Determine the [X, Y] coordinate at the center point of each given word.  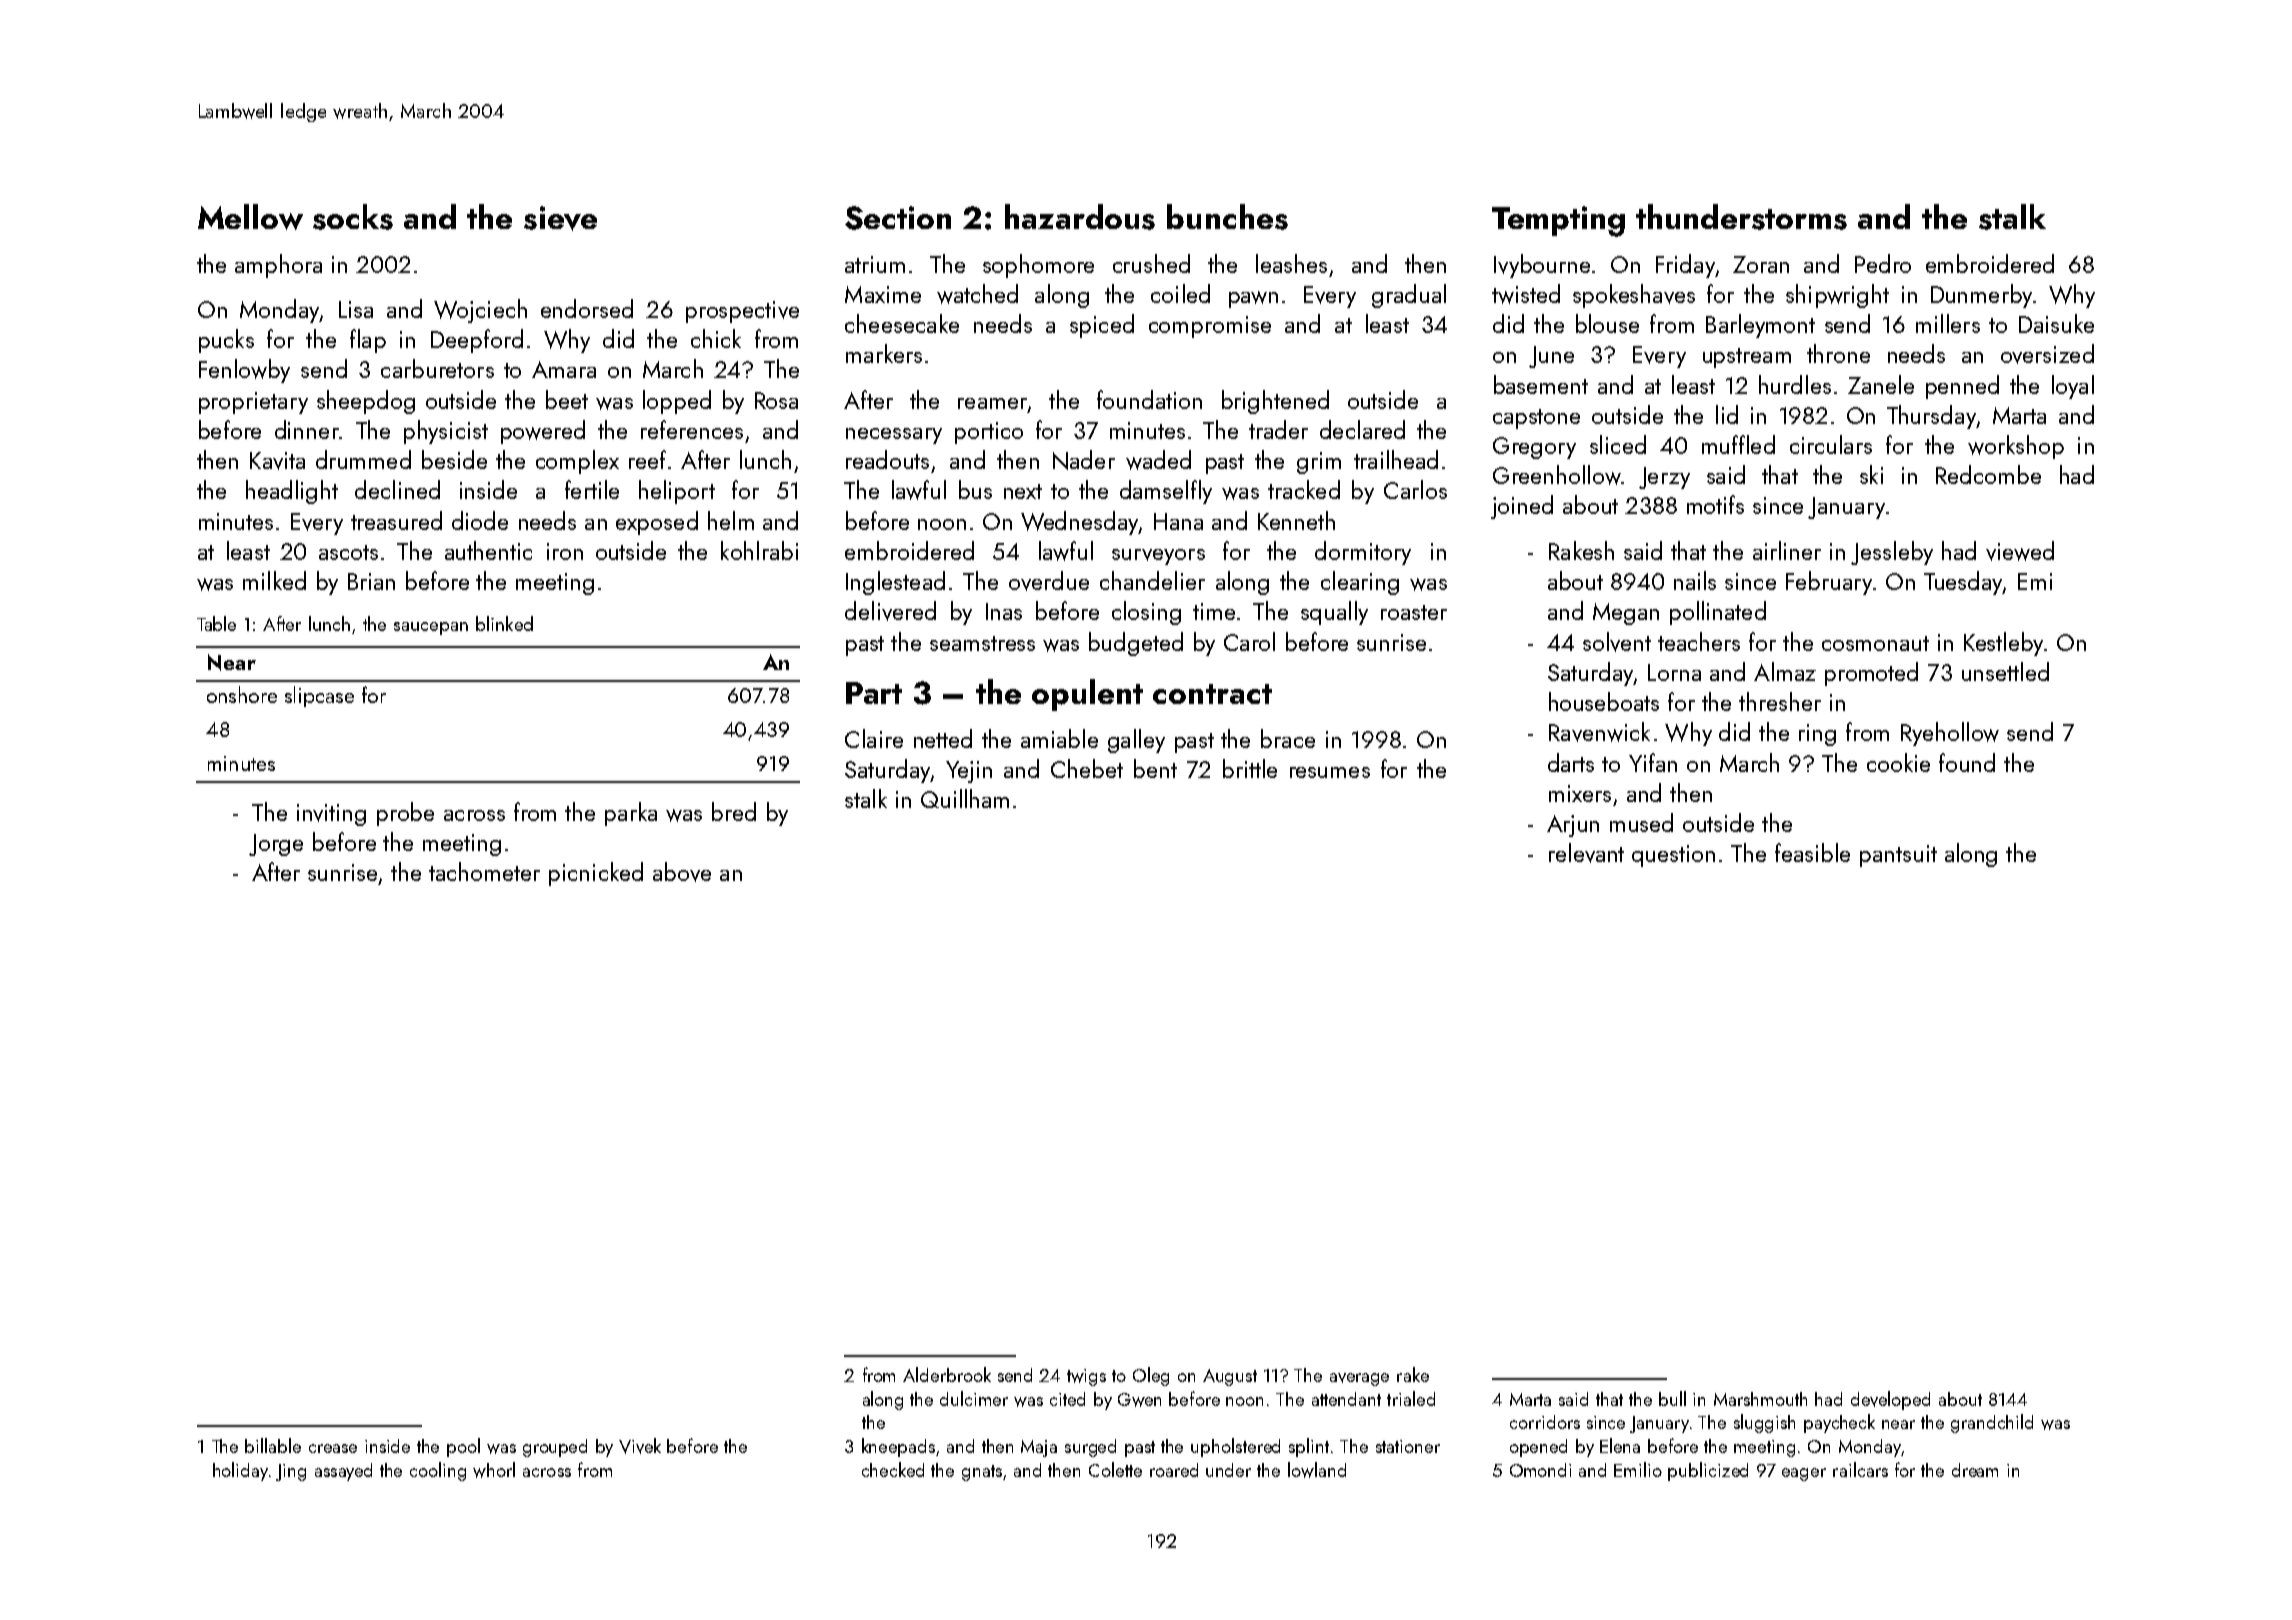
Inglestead [895, 583]
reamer [992, 403]
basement [1541, 384]
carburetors [437, 368]
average [1359, 1379]
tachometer [484, 871]
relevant [1586, 853]
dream [1975, 1470]
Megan [1626, 614]
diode [480, 520]
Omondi [1540, 1470]
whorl [494, 1470]
